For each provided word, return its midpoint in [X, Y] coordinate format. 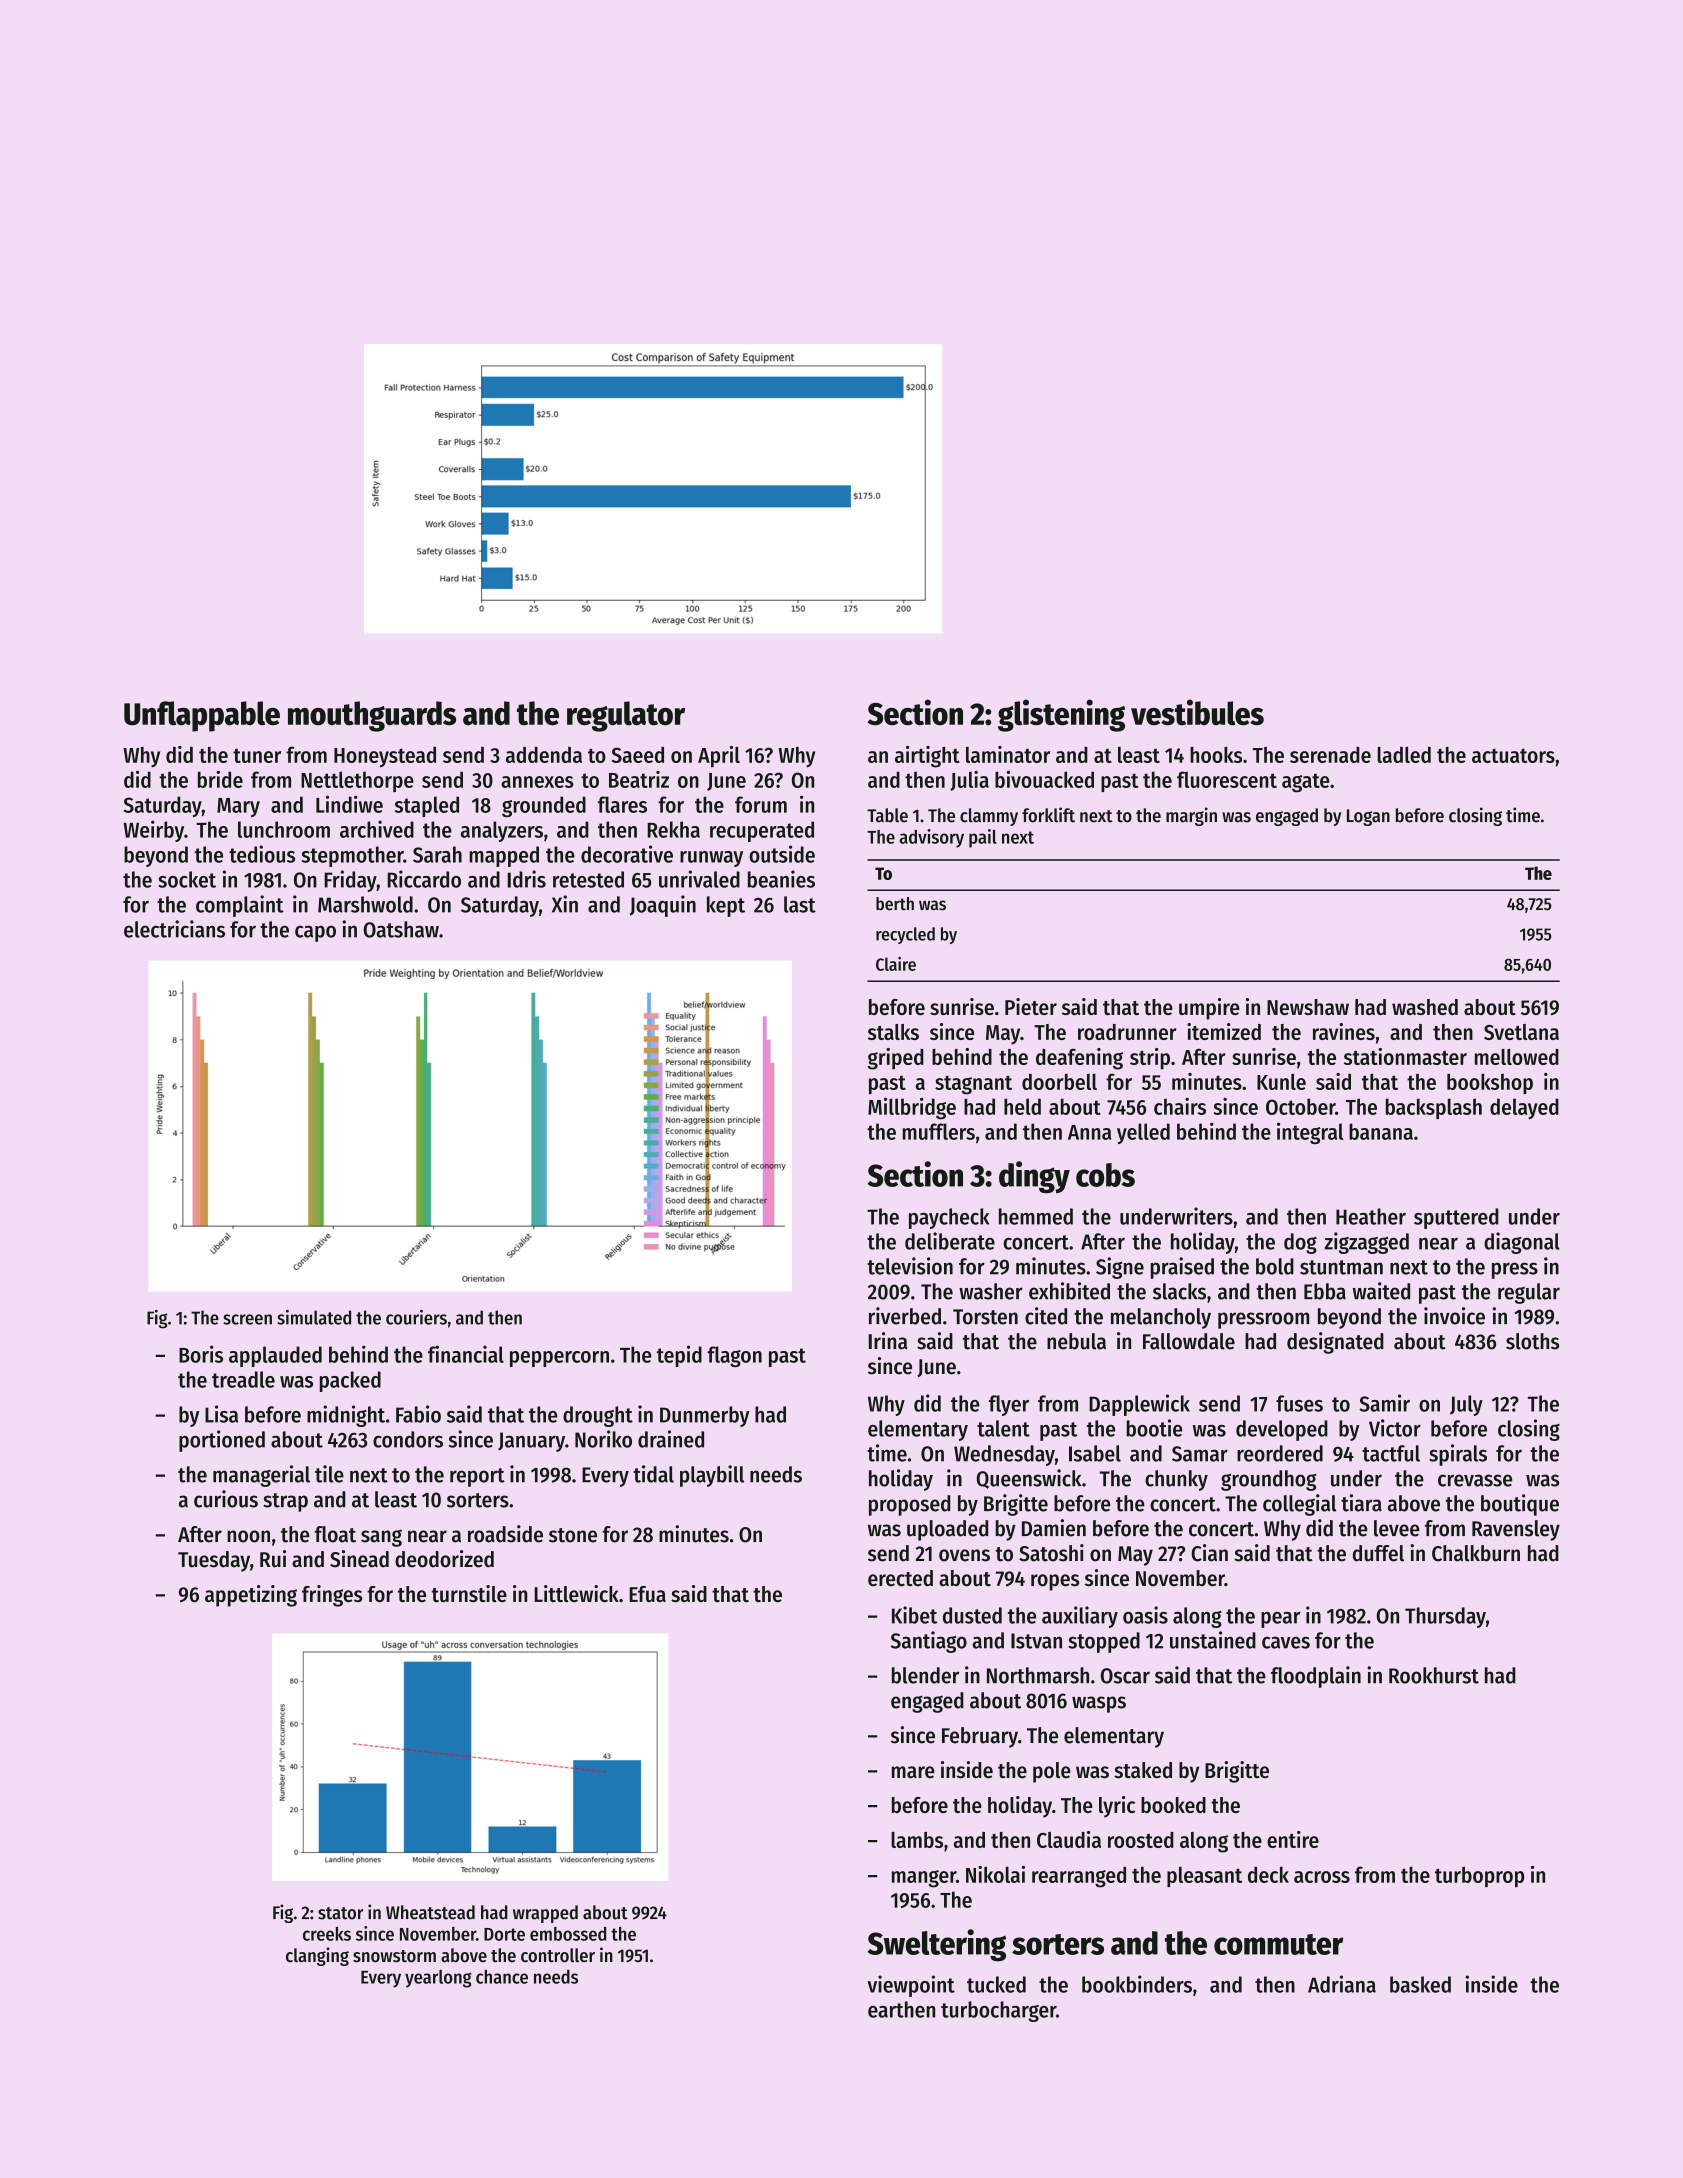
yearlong [438, 1979]
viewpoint [911, 1986]
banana [1381, 1131]
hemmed [1036, 1216]
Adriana [1342, 1984]
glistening [1061, 715]
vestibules [1197, 712]
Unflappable [202, 716]
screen [247, 1319]
